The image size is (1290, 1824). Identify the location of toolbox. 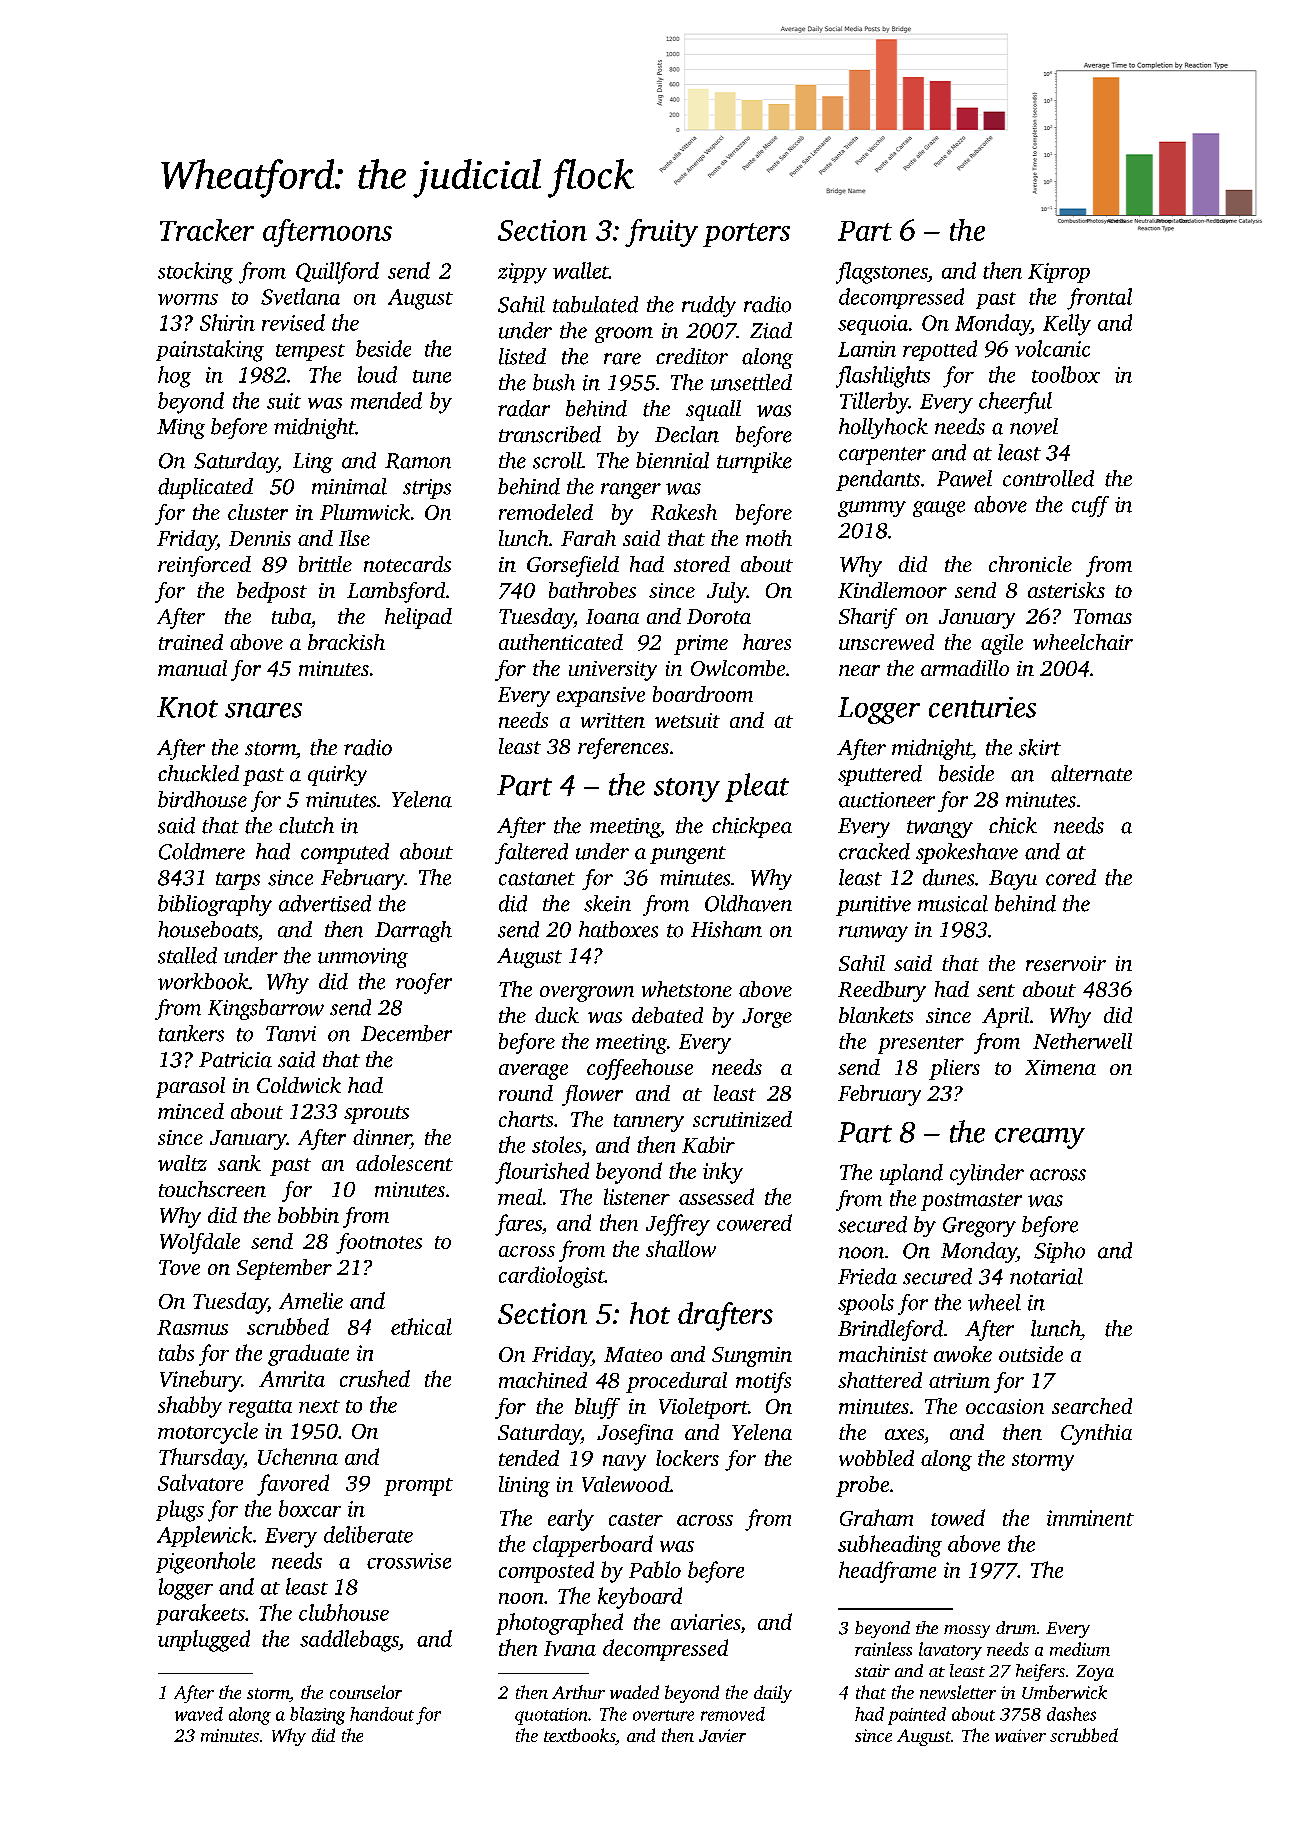
(1066, 374).
